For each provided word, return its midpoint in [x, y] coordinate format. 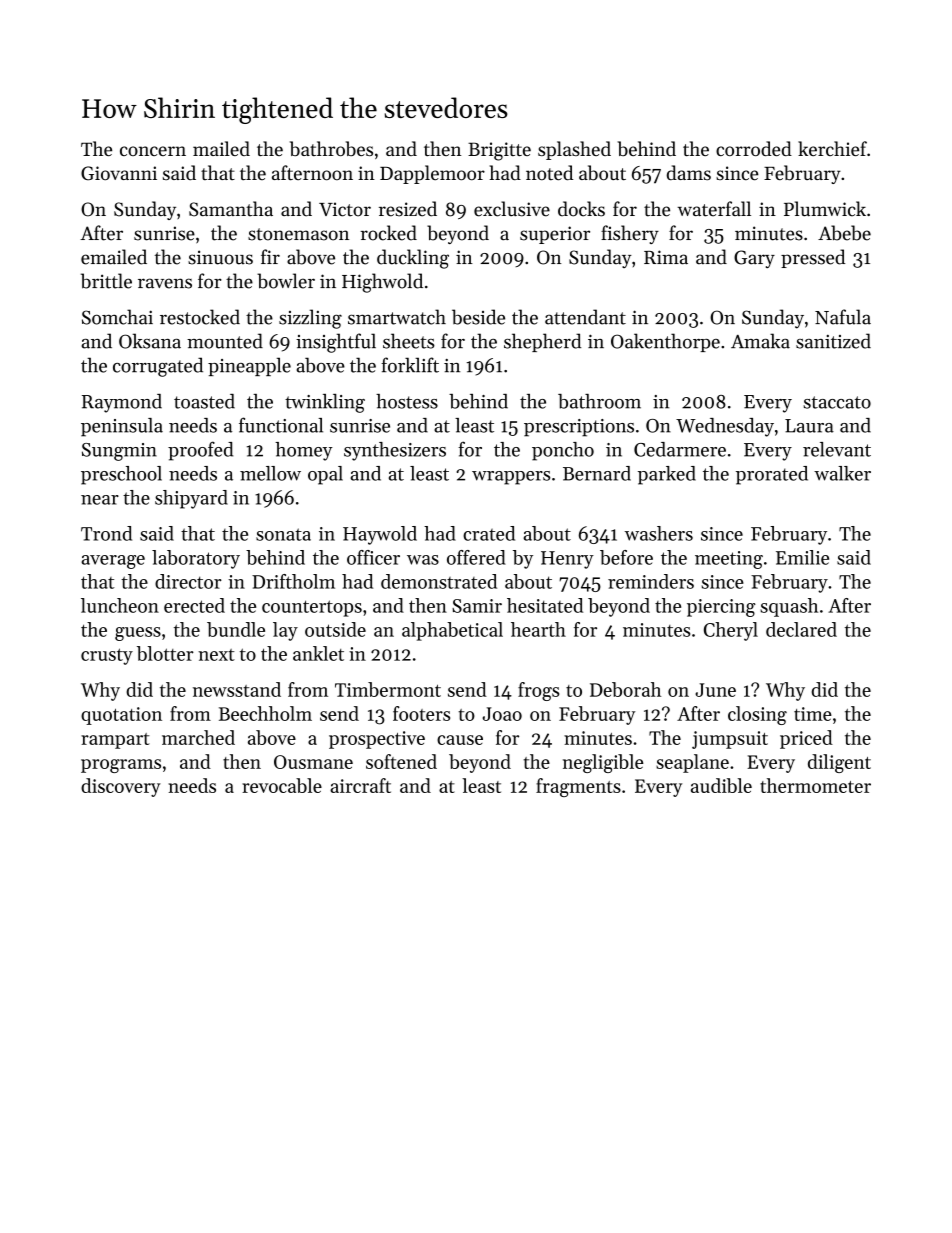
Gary [754, 259]
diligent [839, 763]
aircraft [360, 785]
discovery [121, 787]
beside [478, 317]
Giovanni [119, 173]
